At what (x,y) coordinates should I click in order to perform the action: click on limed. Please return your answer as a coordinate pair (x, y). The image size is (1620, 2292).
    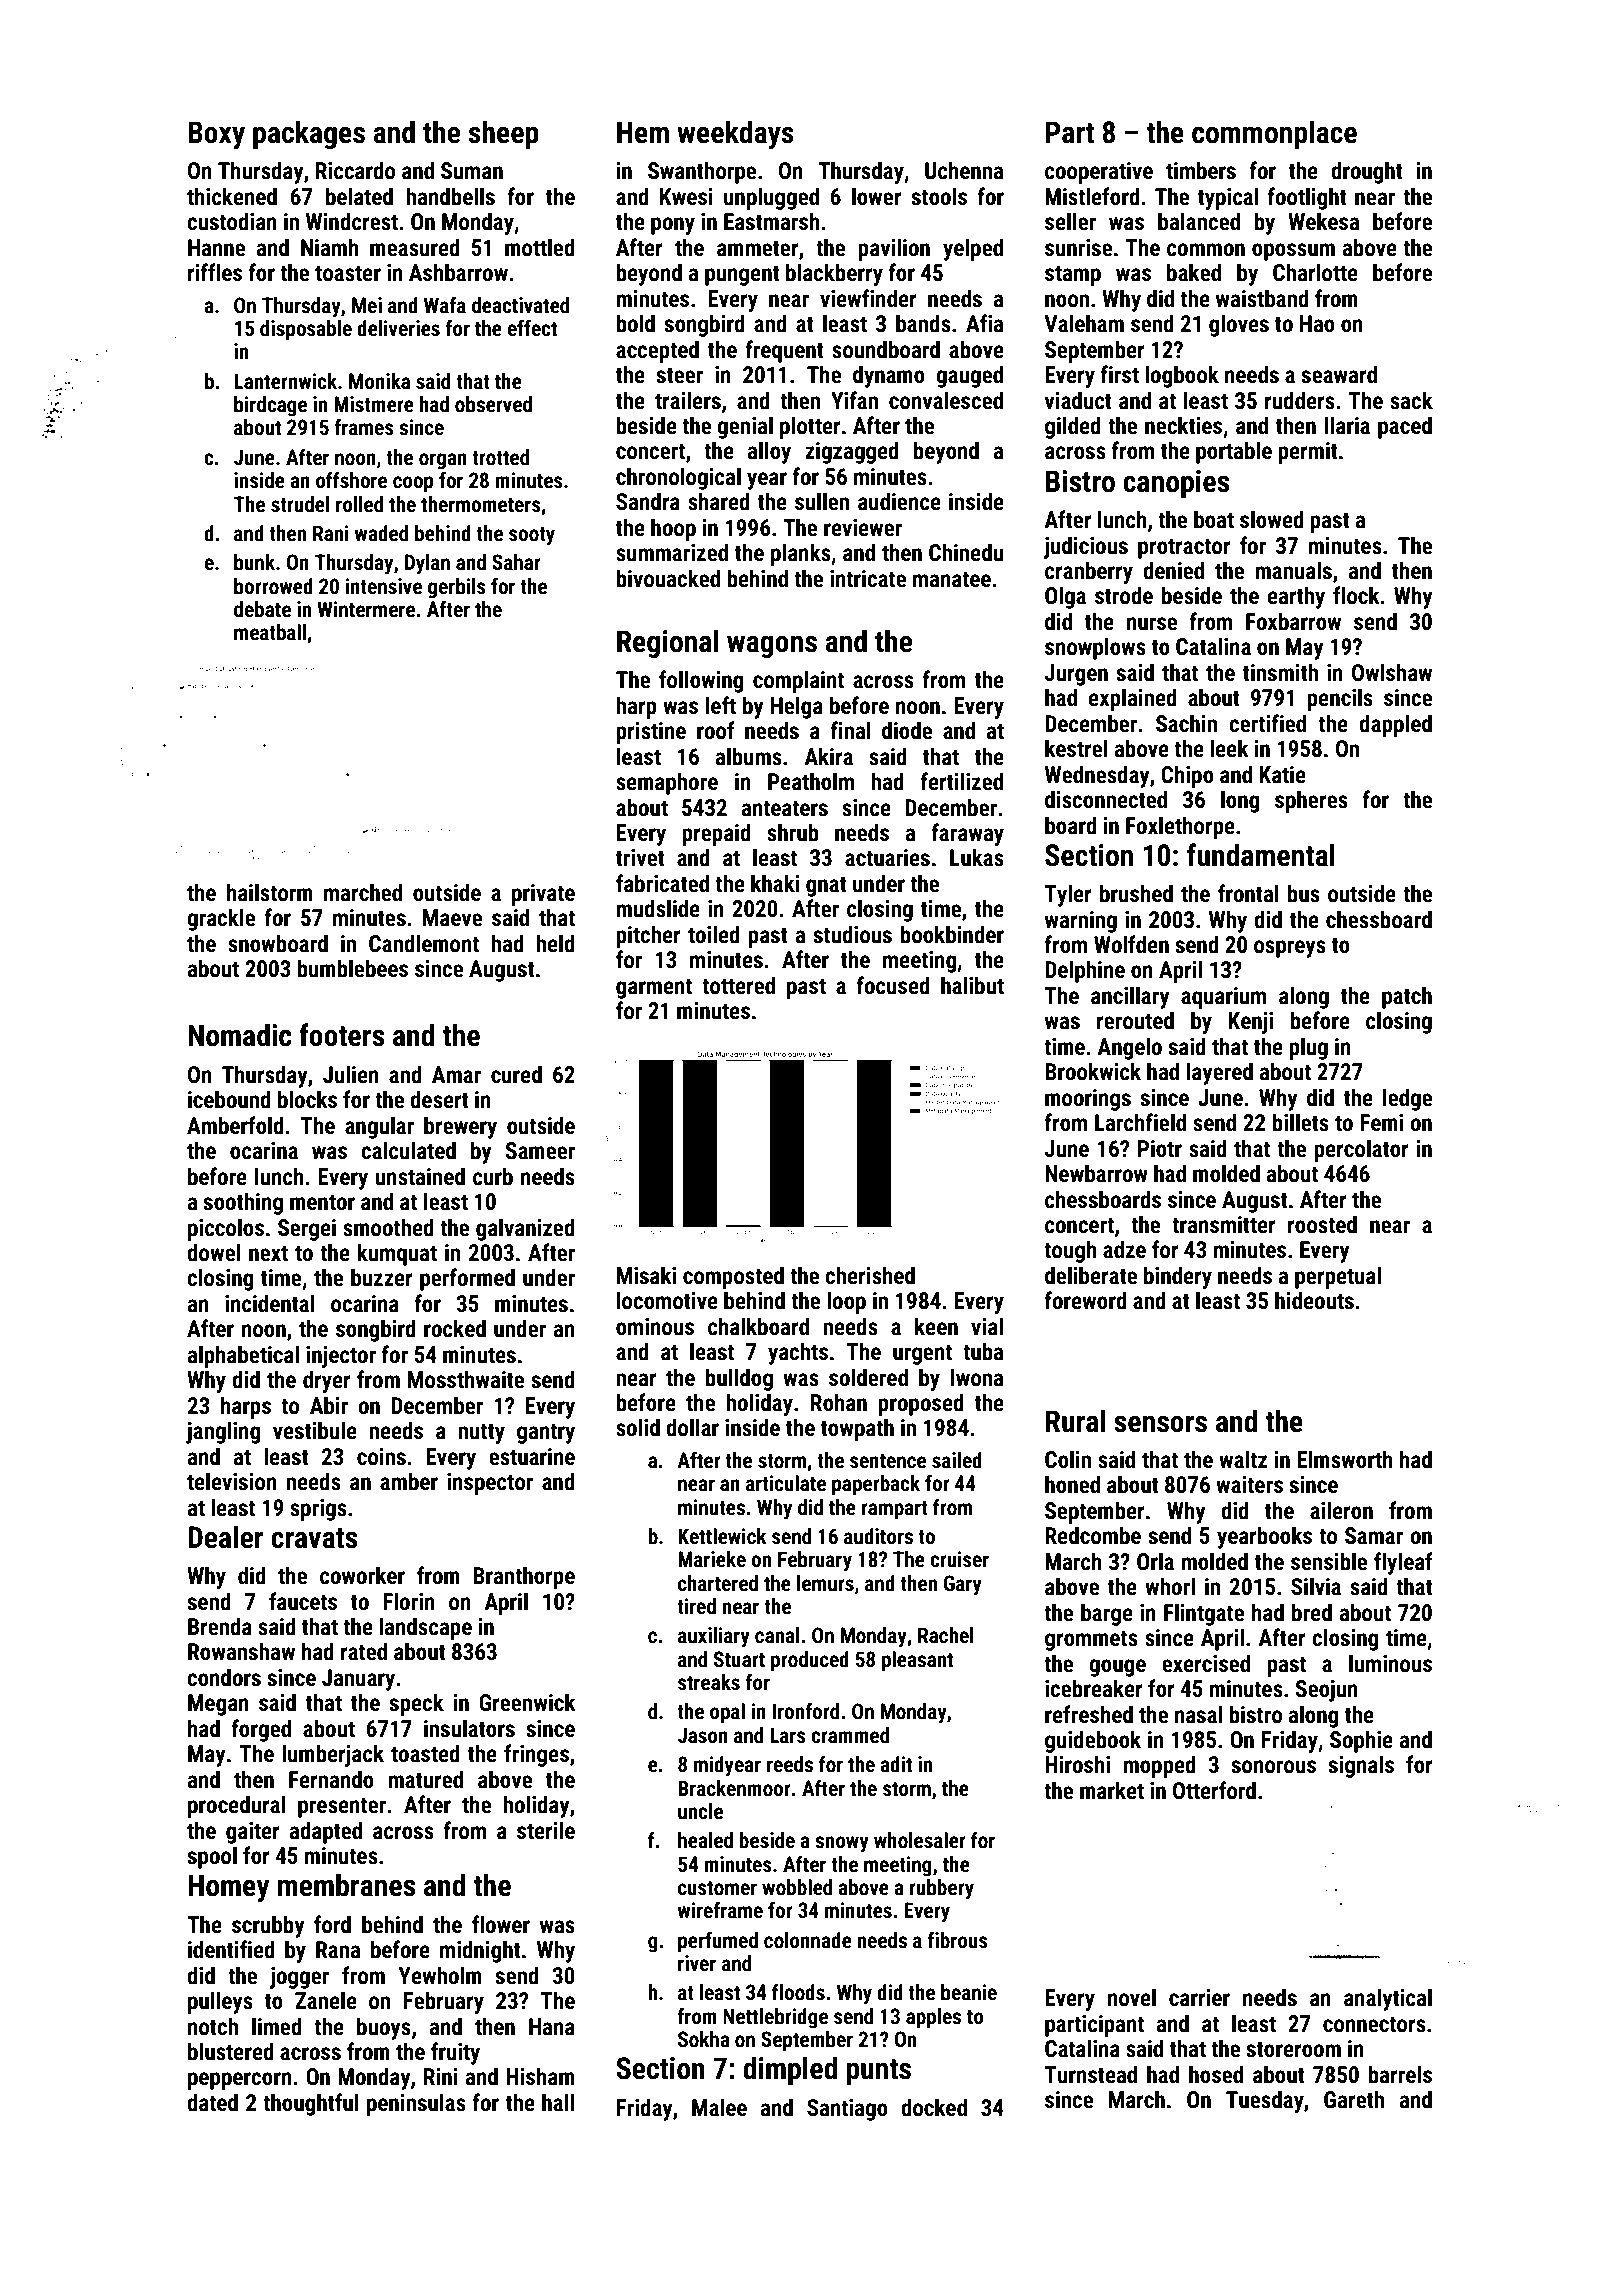
    Looking at the image, I should click on (277, 2026).
